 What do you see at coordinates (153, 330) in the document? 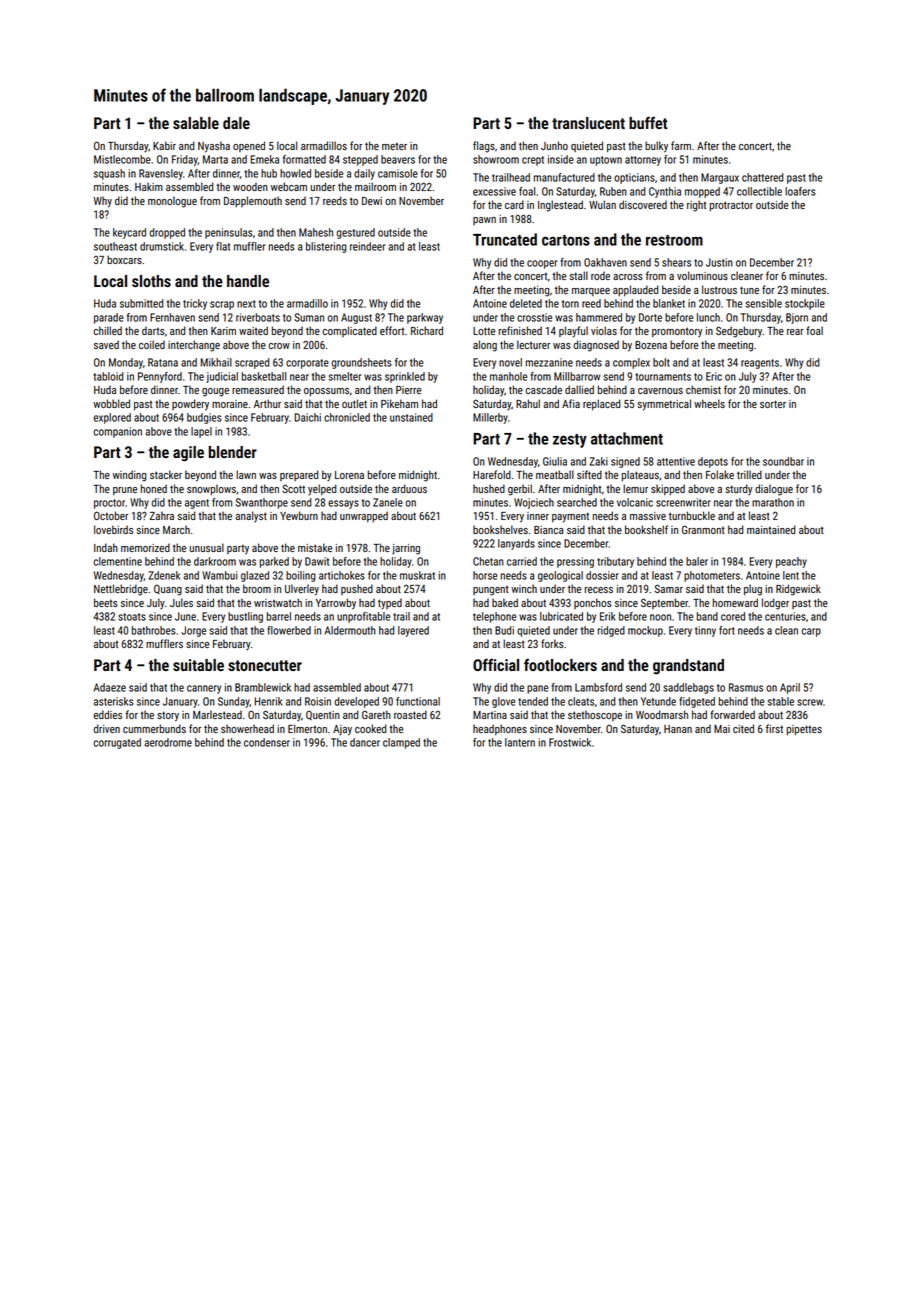
I see `darts` at bounding box center [153, 330].
